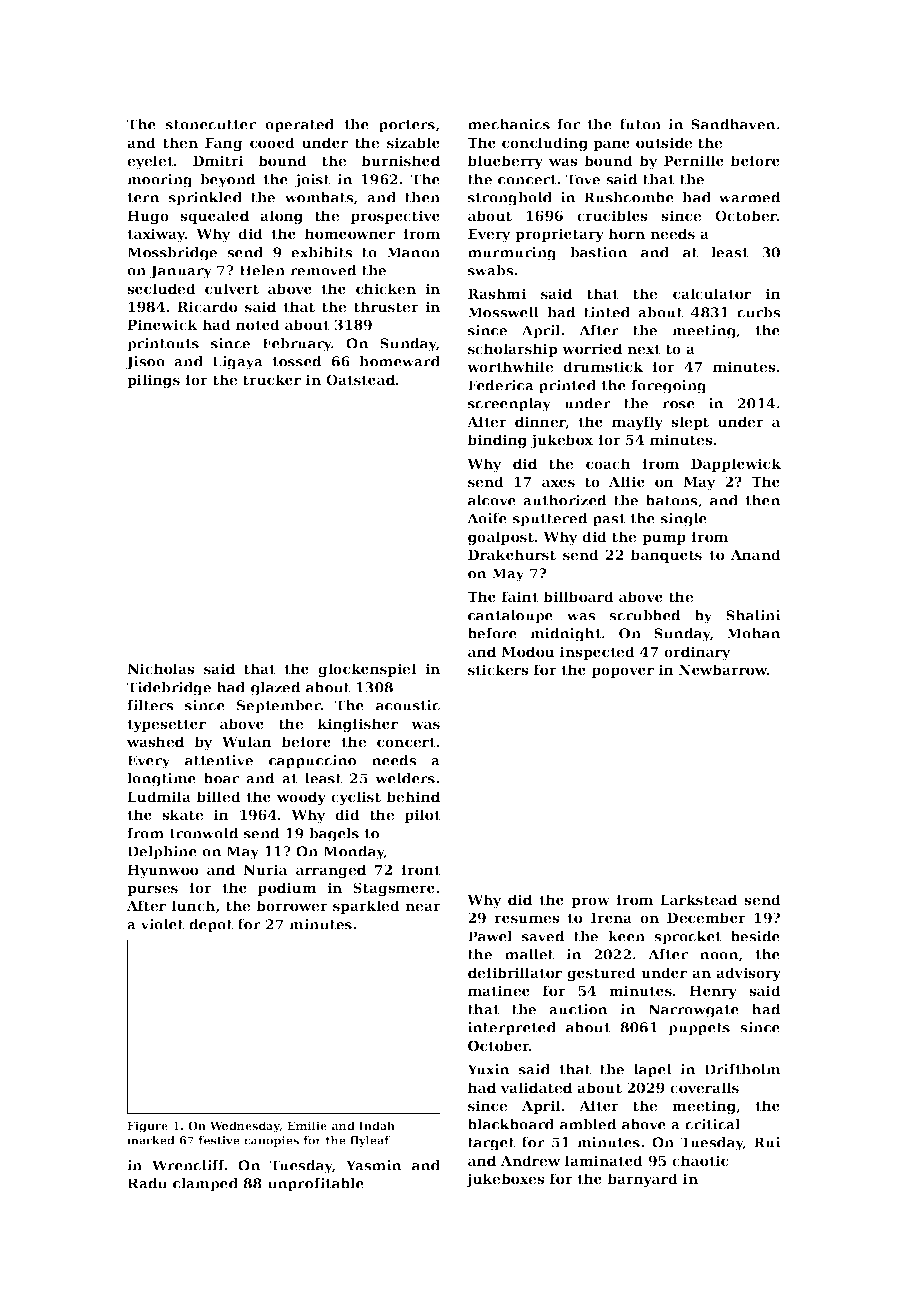 This screenshot has width=908, height=1316. What do you see at coordinates (623, 672) in the screenshot?
I see `popover` at bounding box center [623, 672].
